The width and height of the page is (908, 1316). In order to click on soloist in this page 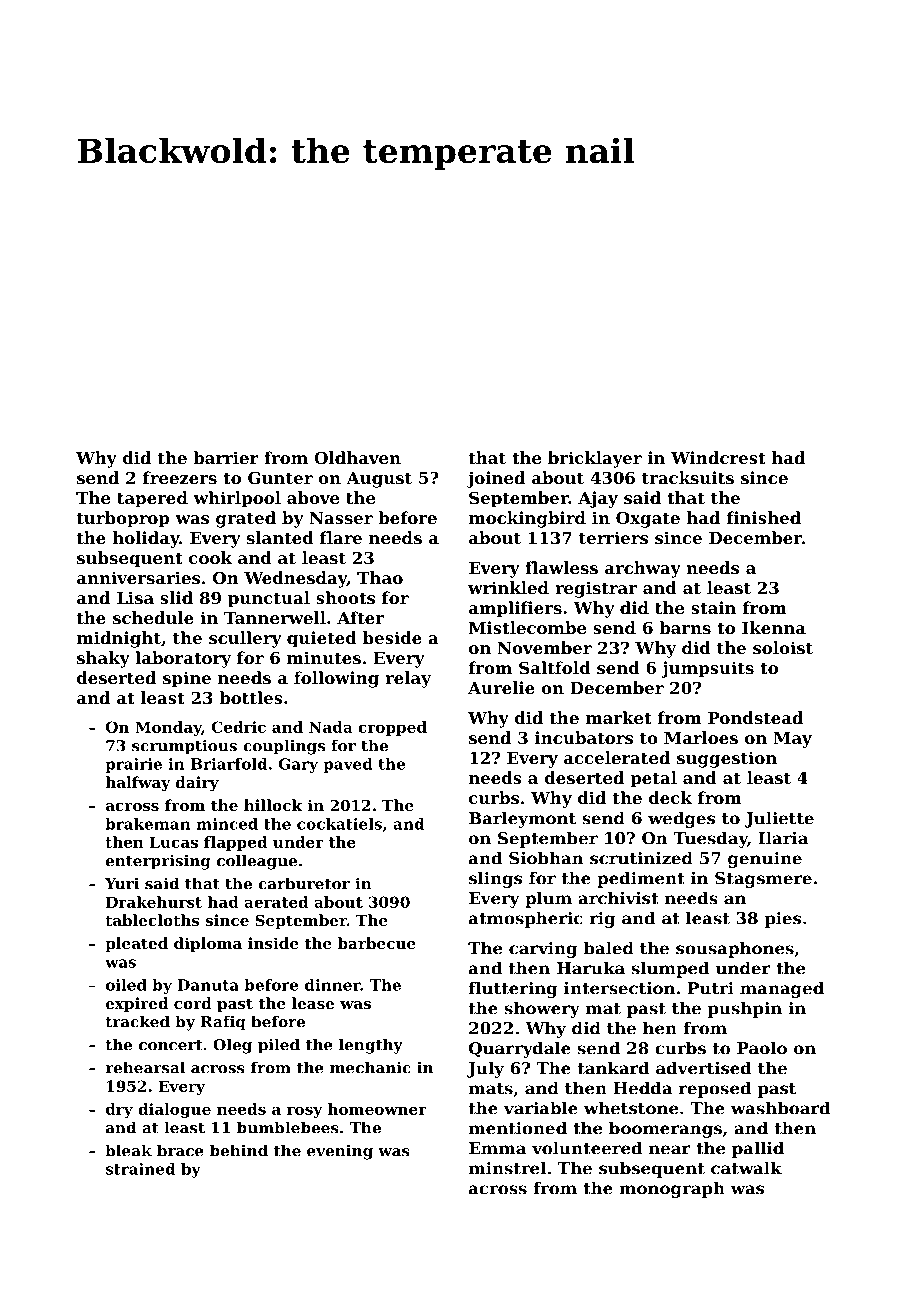, I will do `click(783, 647)`.
